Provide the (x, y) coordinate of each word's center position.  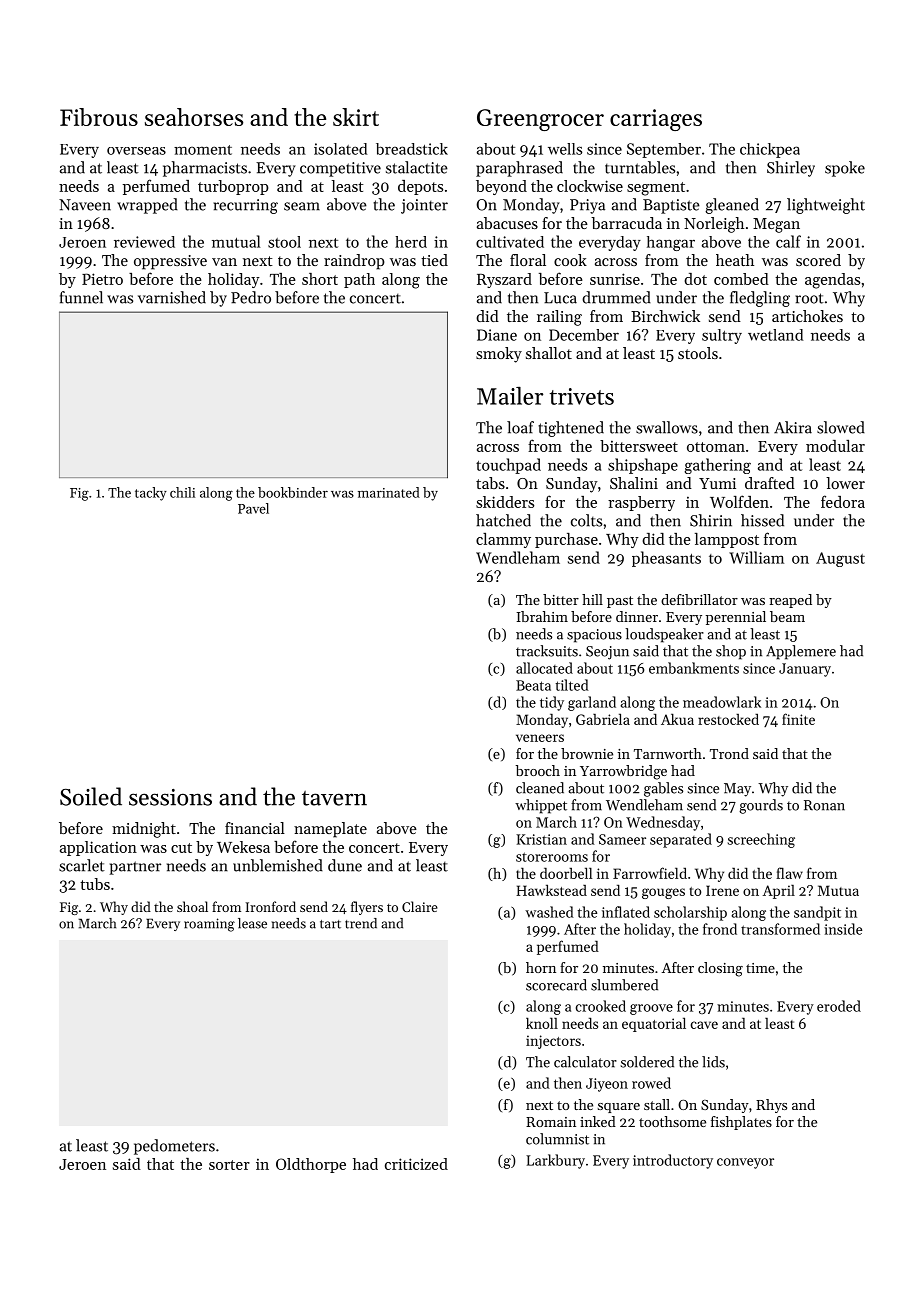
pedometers (174, 1147)
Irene (722, 890)
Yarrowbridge (623, 772)
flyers (367, 908)
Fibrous (99, 117)
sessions (170, 797)
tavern (334, 798)
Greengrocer (540, 120)
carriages (656, 120)
